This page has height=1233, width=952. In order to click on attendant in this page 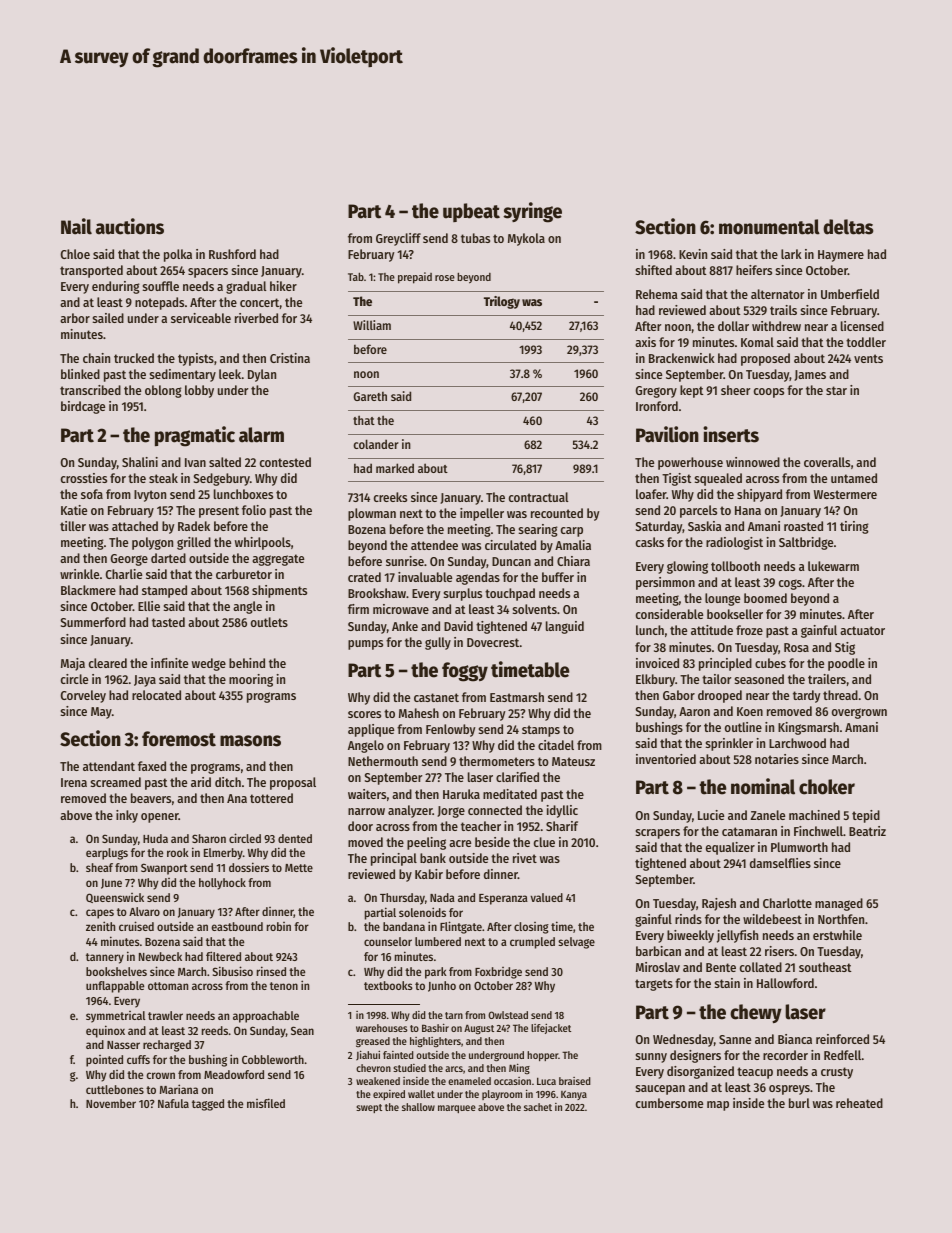, I will do `click(109, 766)`.
